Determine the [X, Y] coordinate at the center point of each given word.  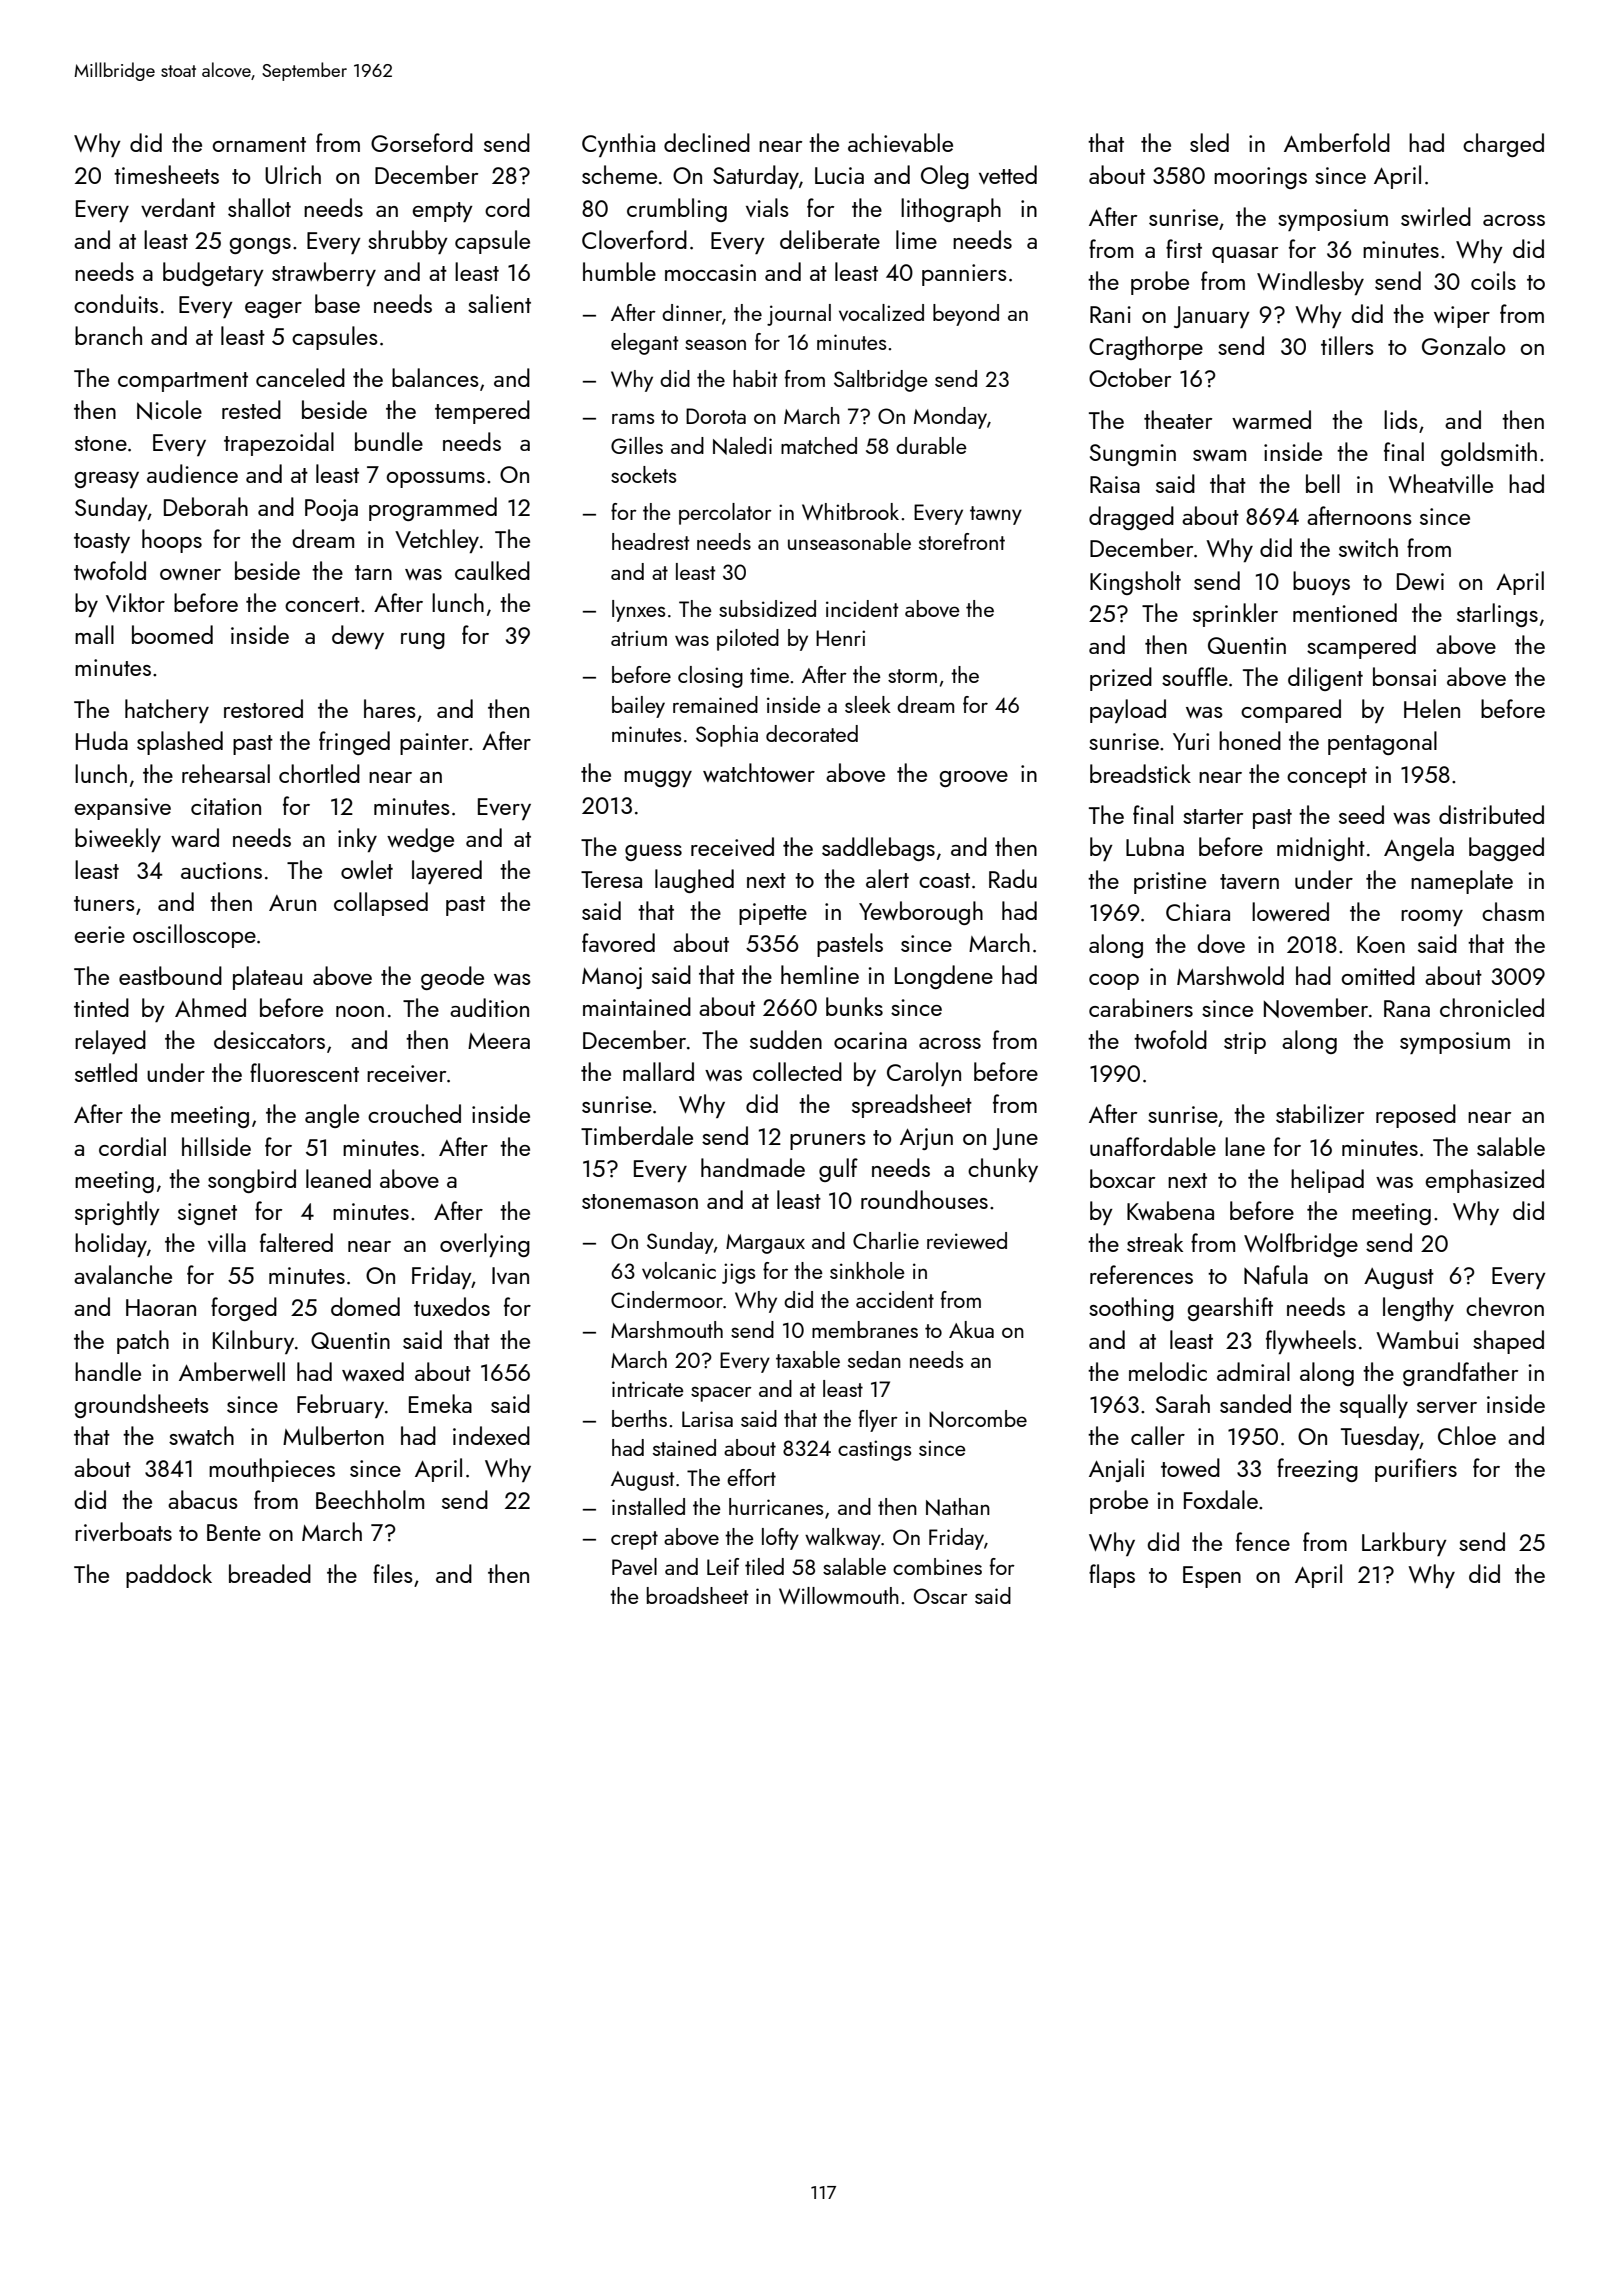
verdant [178, 207]
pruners [828, 1141]
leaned [338, 1178]
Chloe [1467, 1435]
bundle [389, 441]
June [1015, 1139]
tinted [101, 1007]
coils [1493, 280]
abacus [203, 1499]
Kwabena [1170, 1210]
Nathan [958, 1507]
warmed [1271, 419]
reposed [1416, 1116]
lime [916, 239]
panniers [964, 275]
